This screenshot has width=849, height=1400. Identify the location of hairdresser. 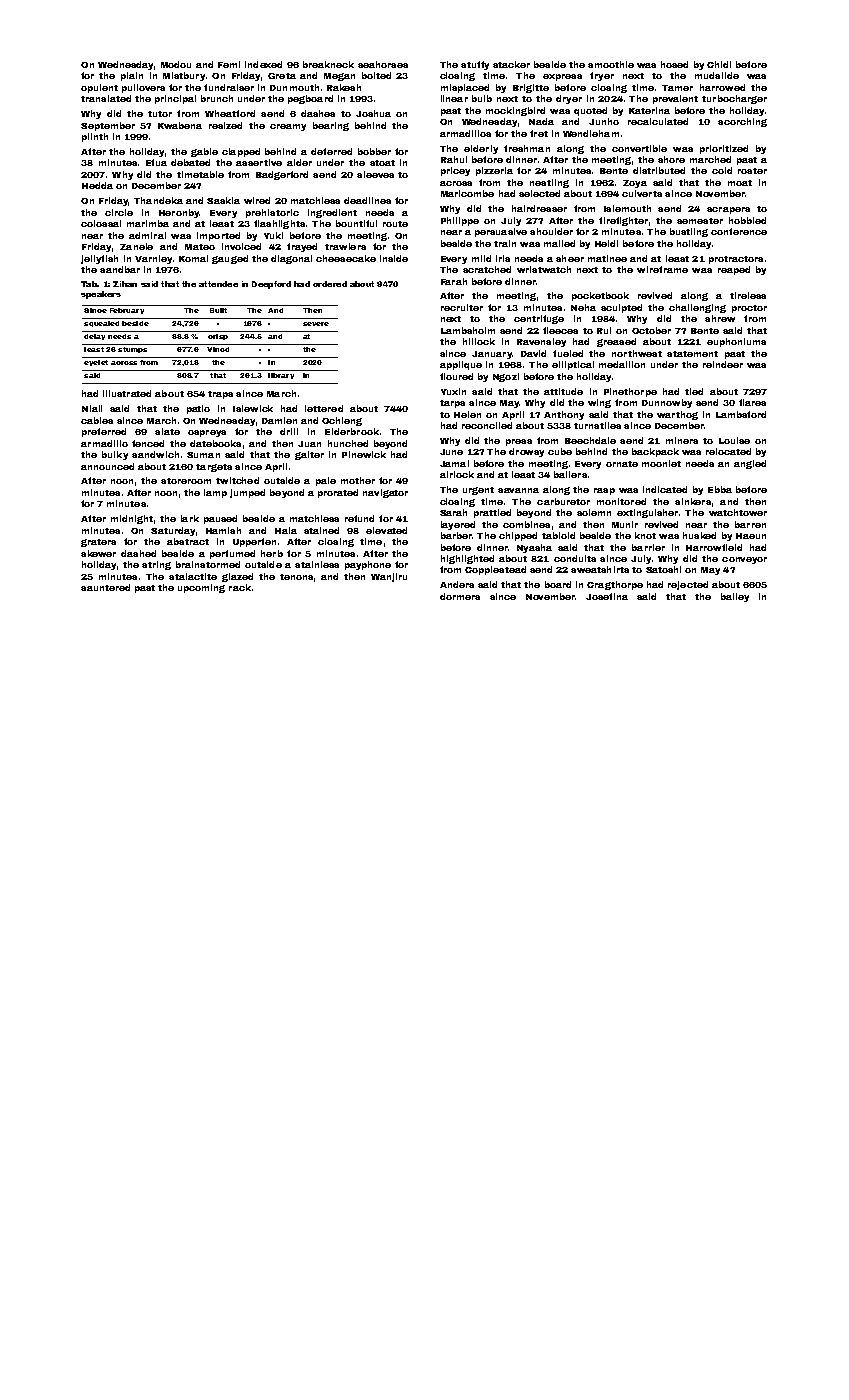
(539, 208).
